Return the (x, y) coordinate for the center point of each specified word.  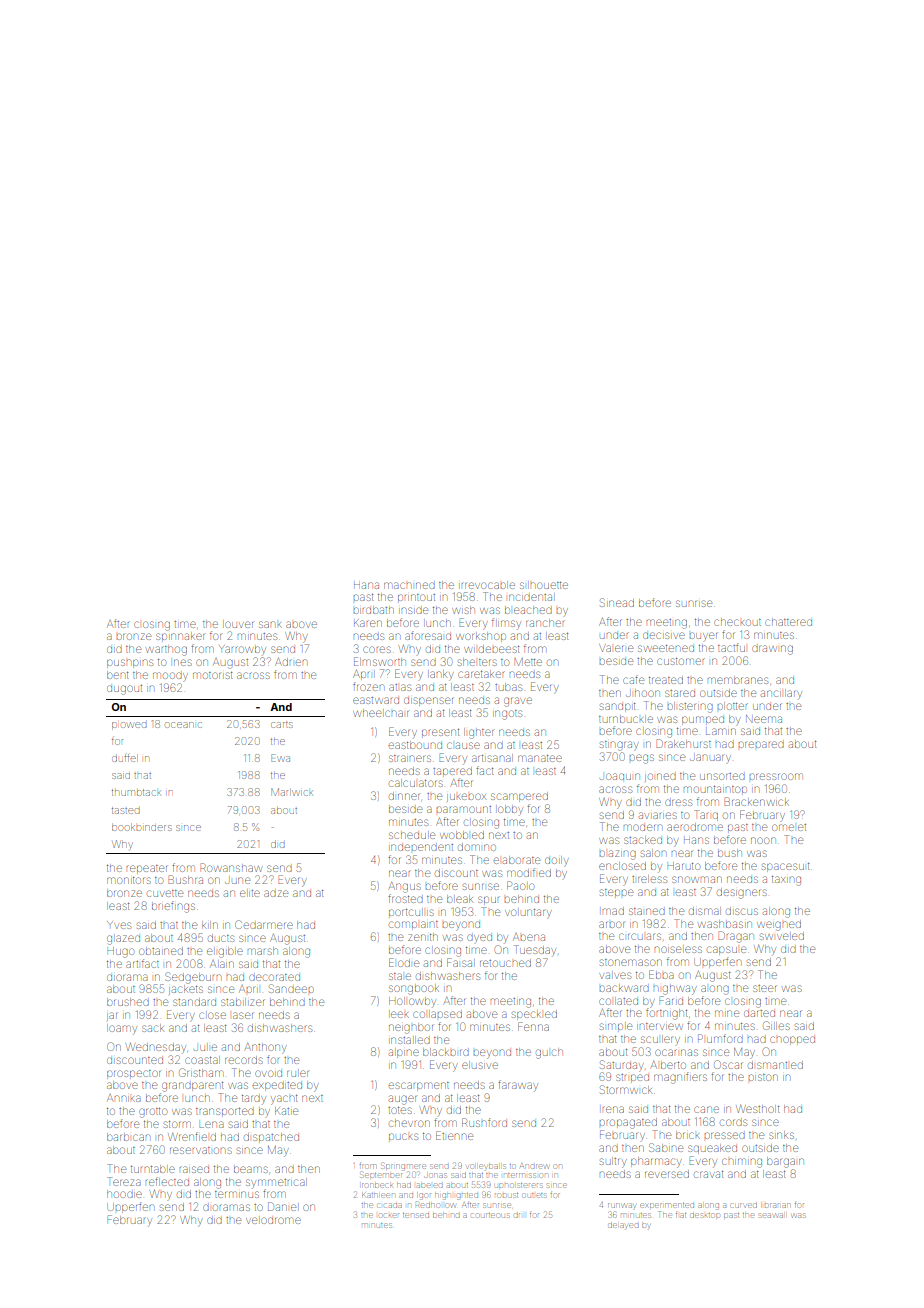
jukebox (466, 797)
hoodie (124, 1194)
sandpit (618, 707)
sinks (781, 1135)
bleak (460, 899)
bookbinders (142, 827)
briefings (173, 907)
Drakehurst (683, 743)
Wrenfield (192, 1136)
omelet (789, 827)
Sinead (617, 602)
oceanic (184, 725)
